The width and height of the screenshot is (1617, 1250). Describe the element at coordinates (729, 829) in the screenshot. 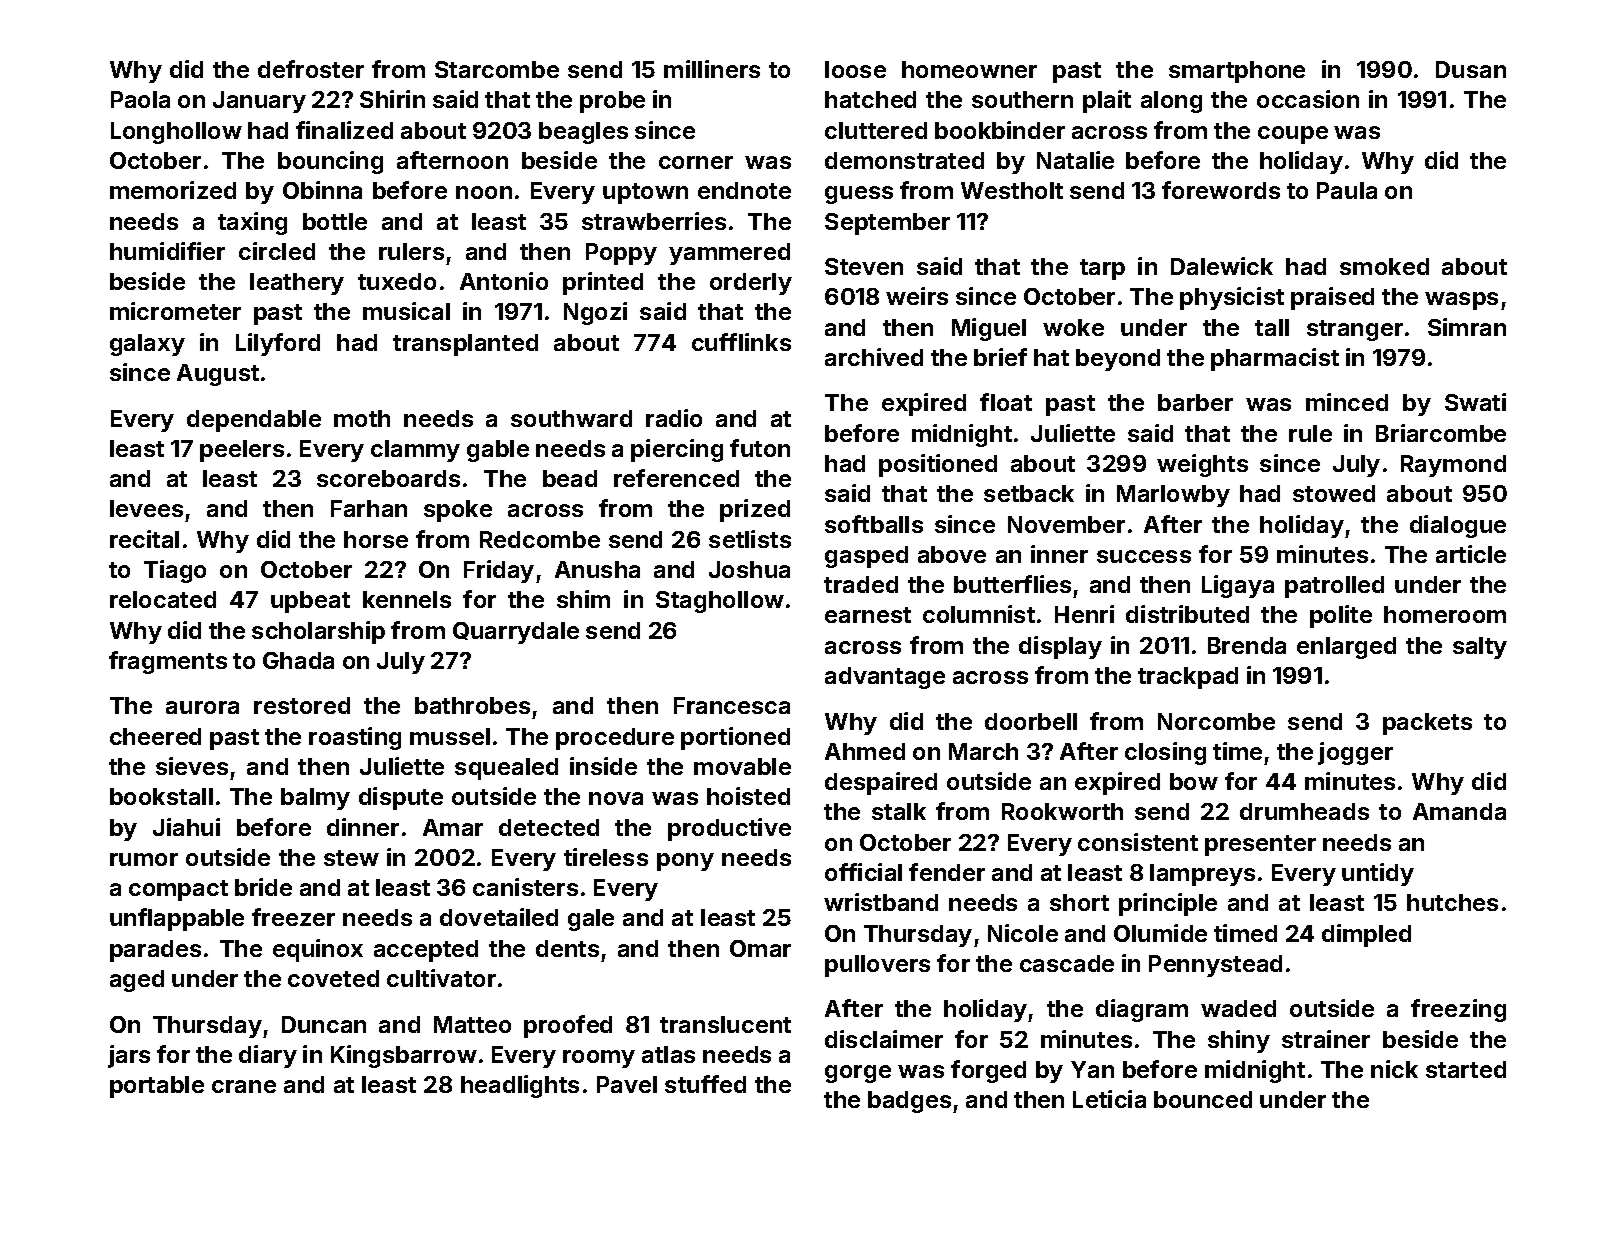

I see `productive` at that location.
